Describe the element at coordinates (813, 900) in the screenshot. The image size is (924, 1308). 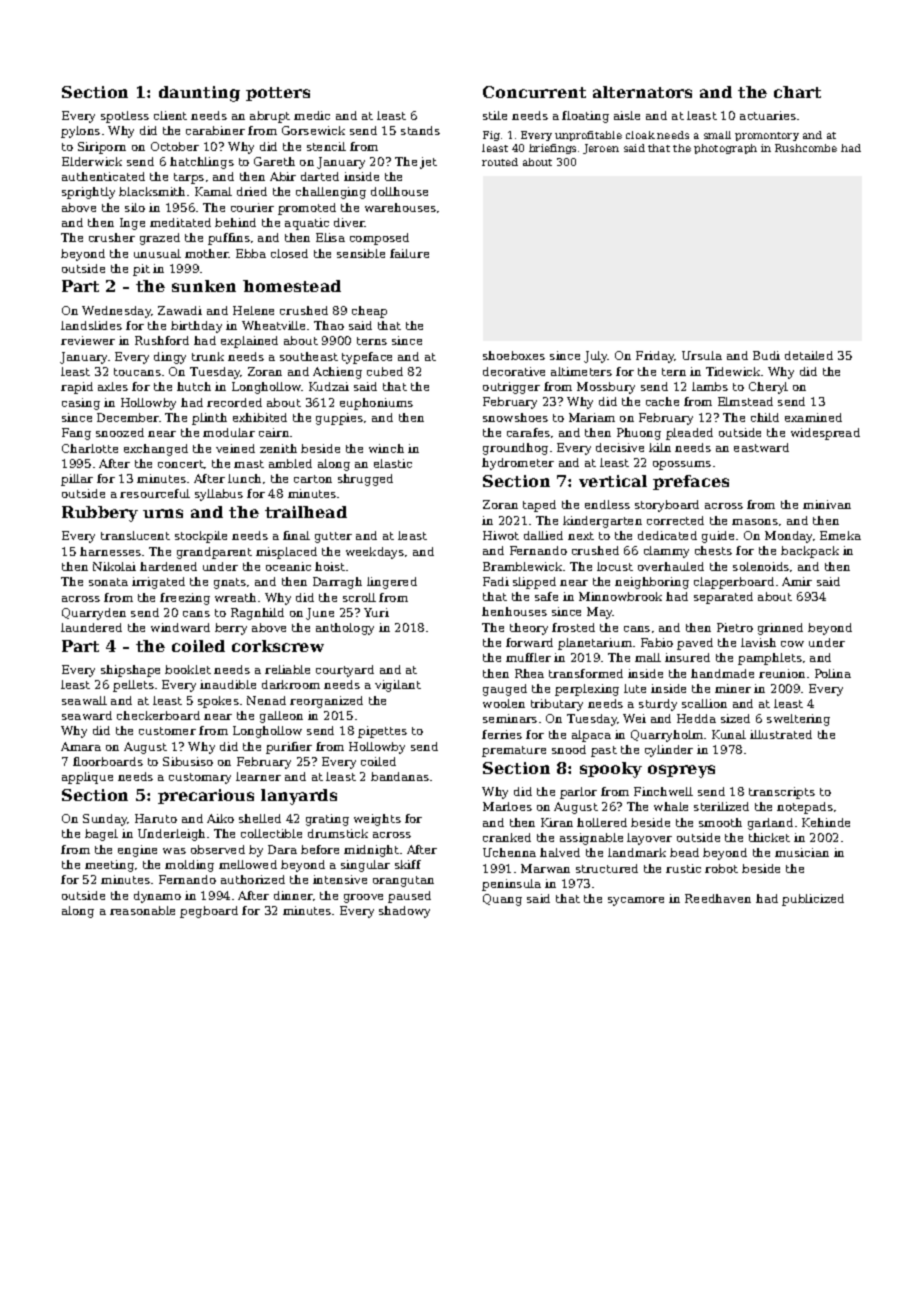
I see `publicized` at that location.
